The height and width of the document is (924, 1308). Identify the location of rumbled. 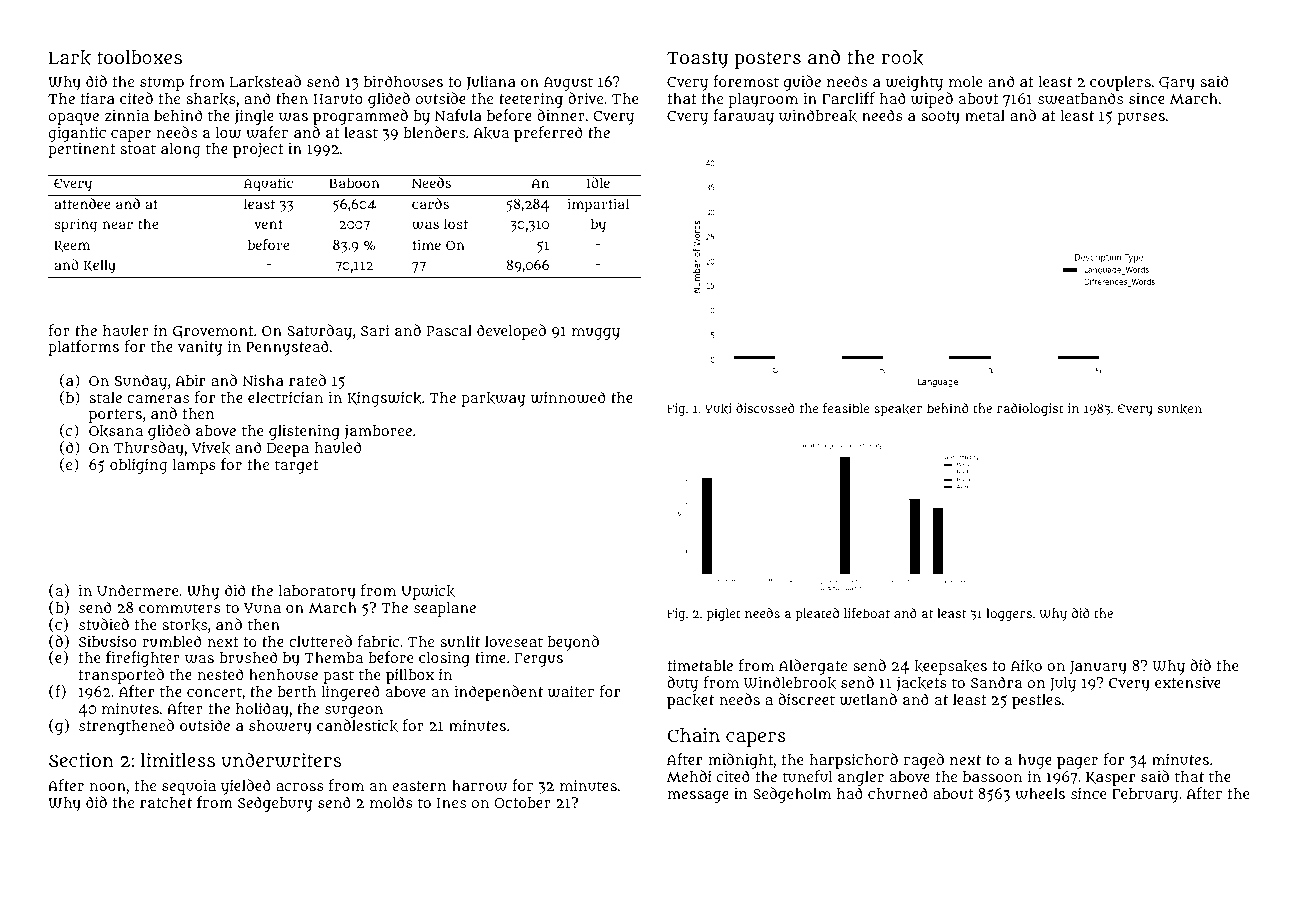
(172, 641).
